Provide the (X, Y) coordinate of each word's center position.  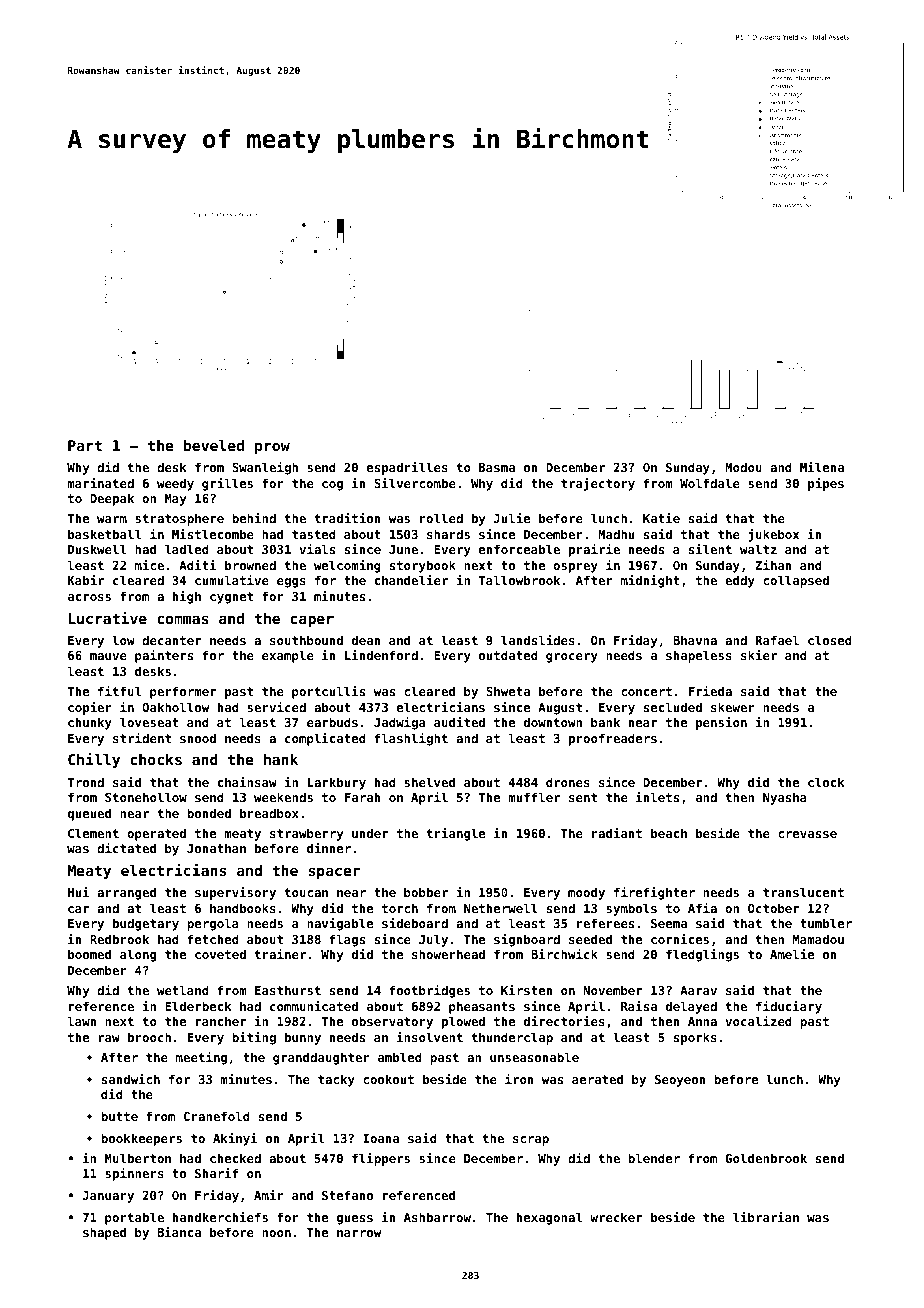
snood (198, 738)
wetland (183, 990)
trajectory (598, 484)
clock (826, 782)
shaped (104, 1233)
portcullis (328, 692)
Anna (702, 1021)
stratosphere (179, 519)
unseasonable (534, 1057)
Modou (743, 467)
